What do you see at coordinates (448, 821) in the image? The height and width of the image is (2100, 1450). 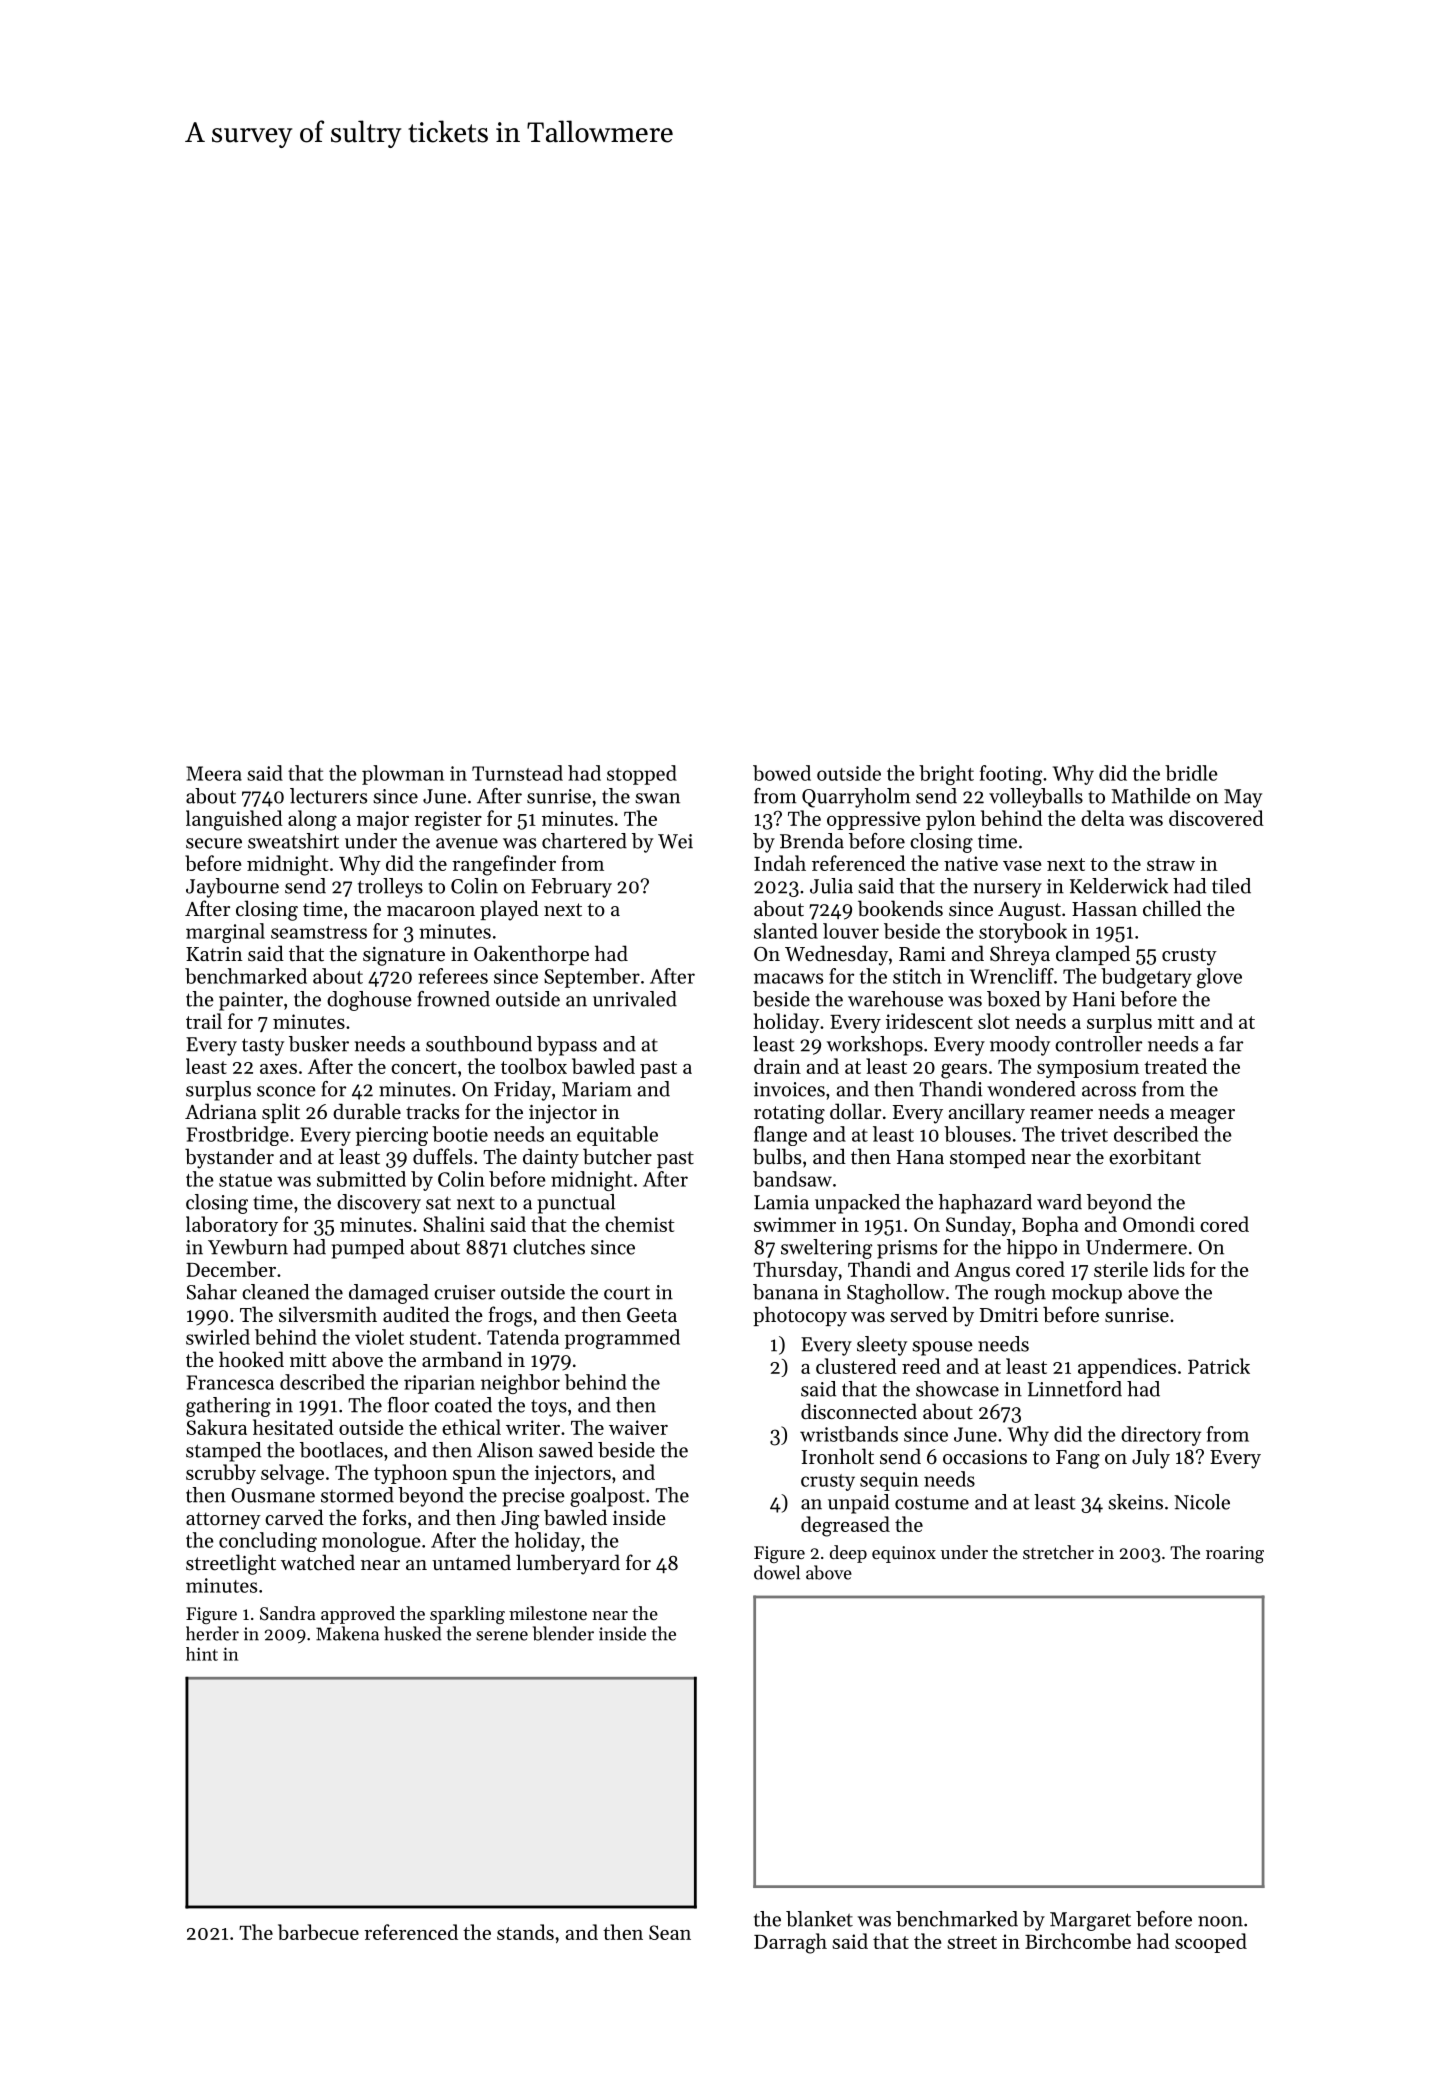 I see `register` at bounding box center [448, 821].
